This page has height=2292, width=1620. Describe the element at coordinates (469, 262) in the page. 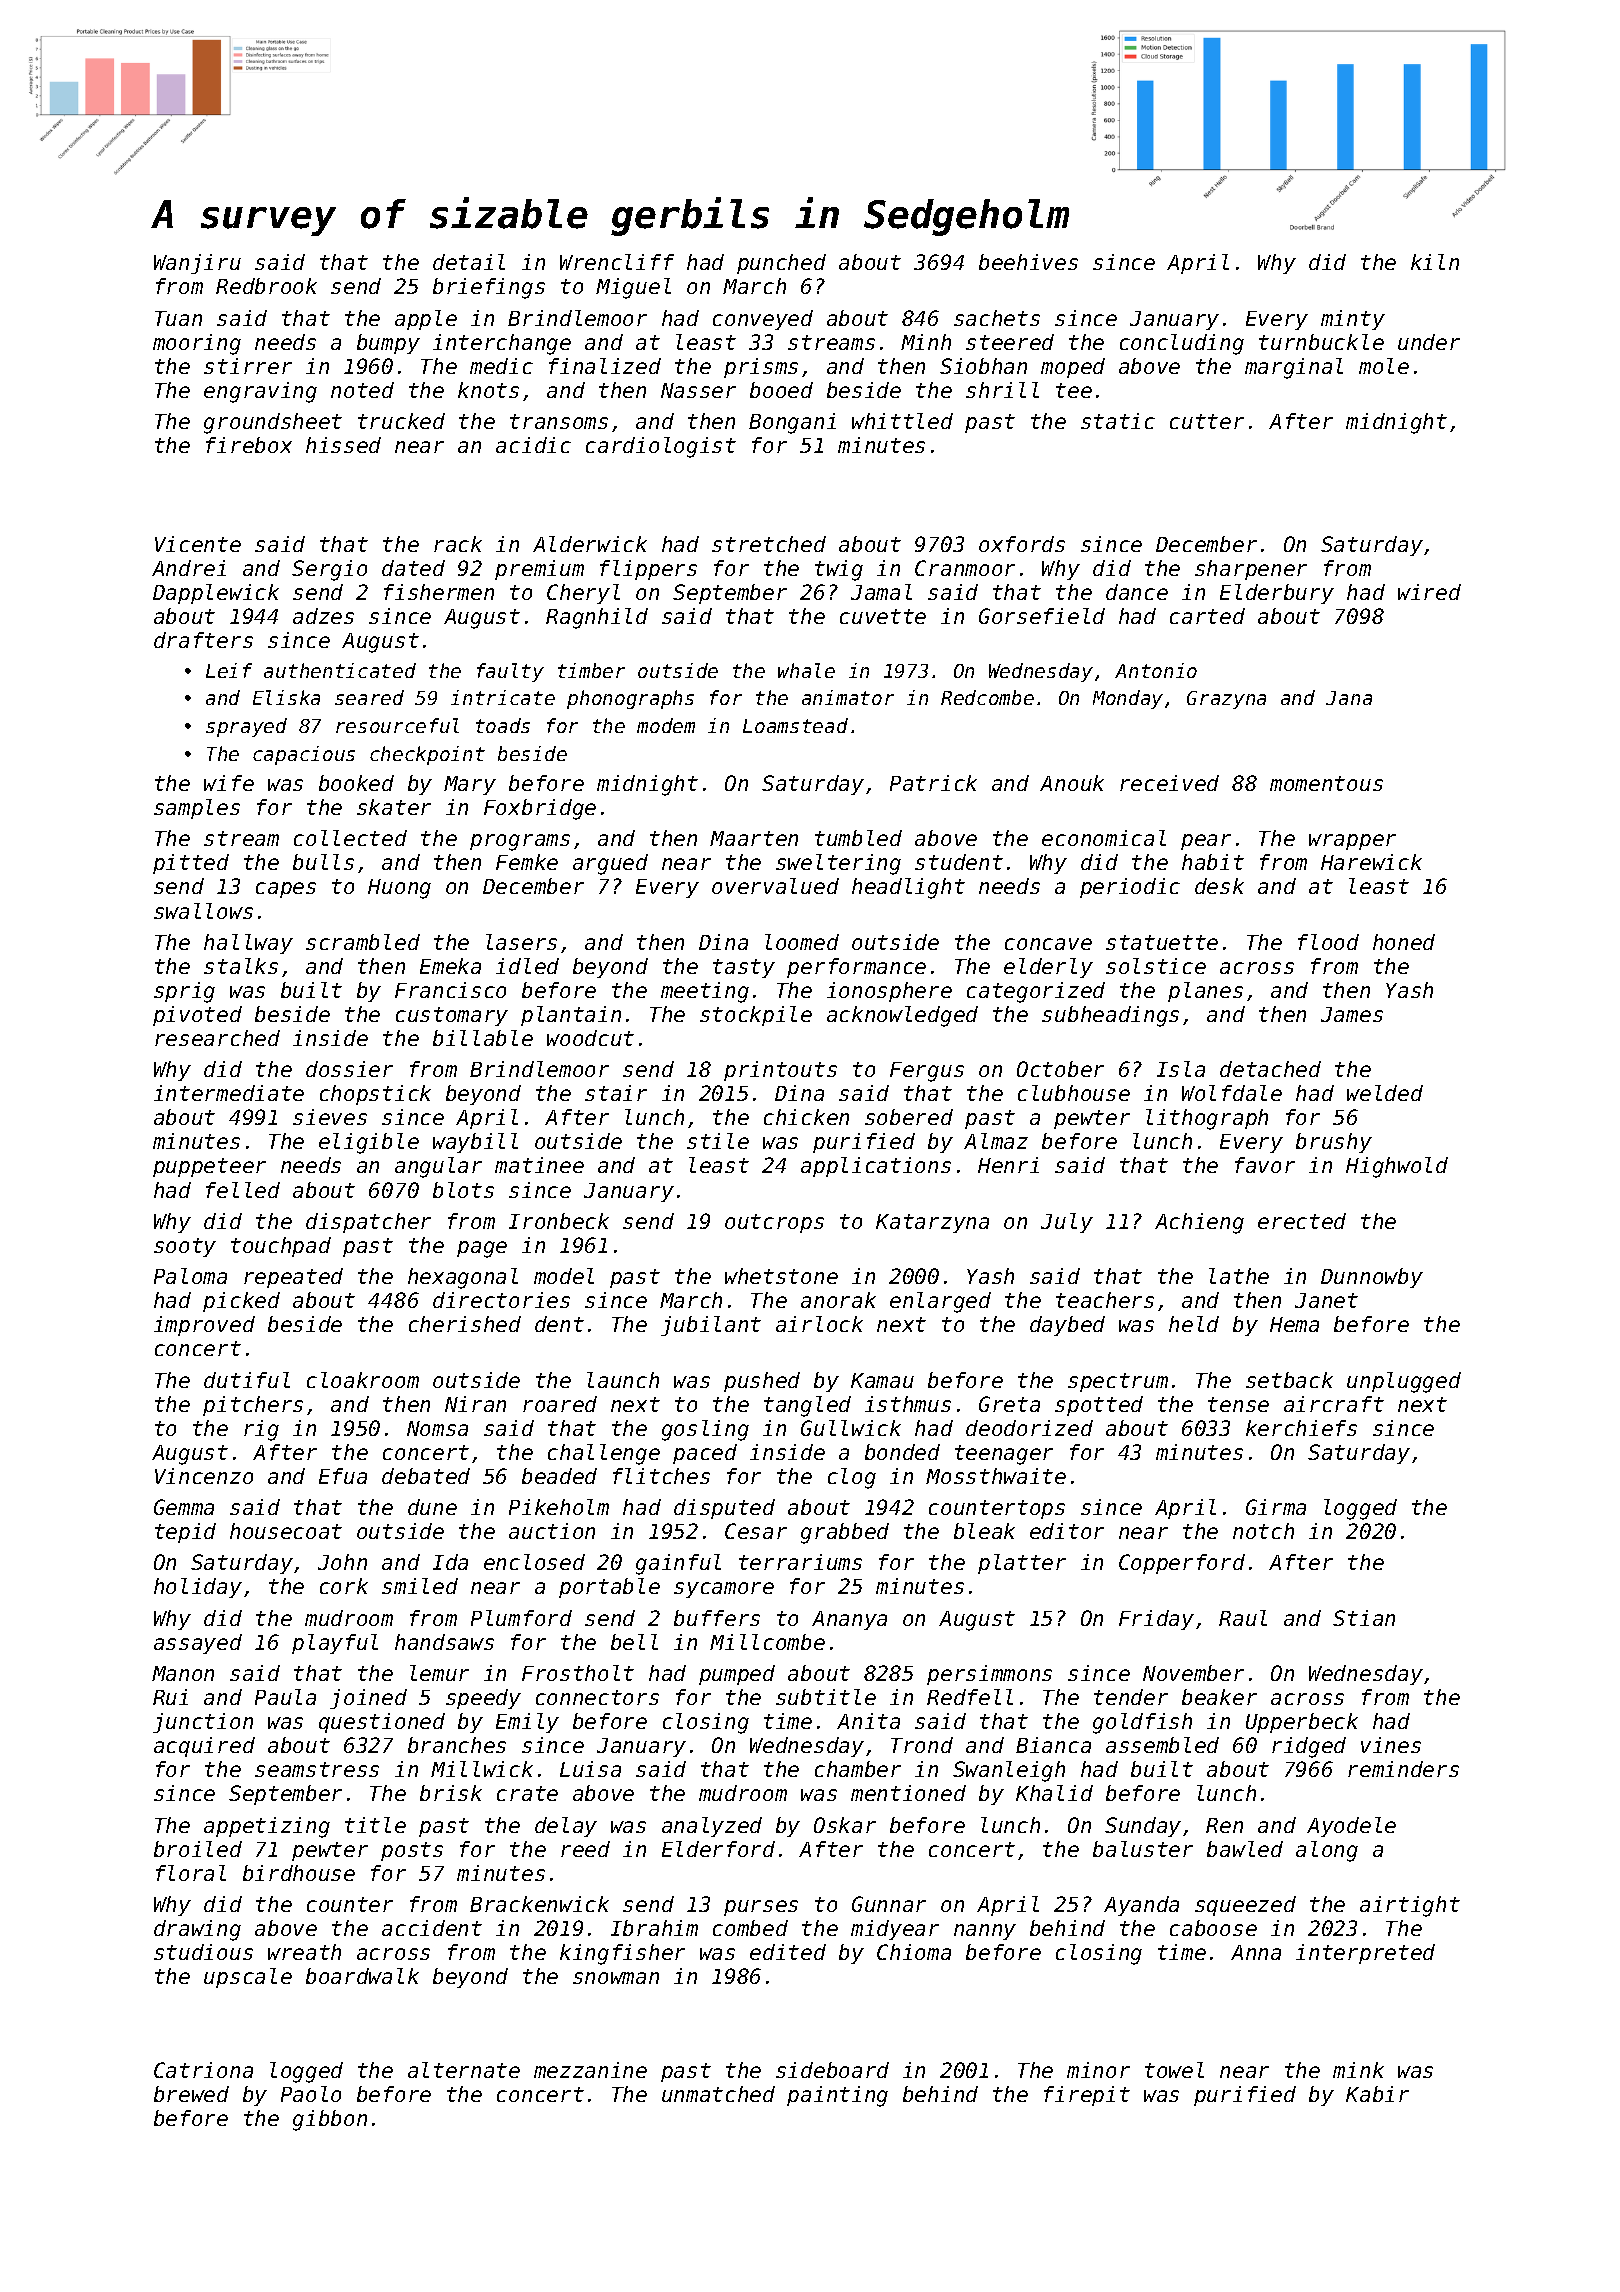

I see `detail` at that location.
